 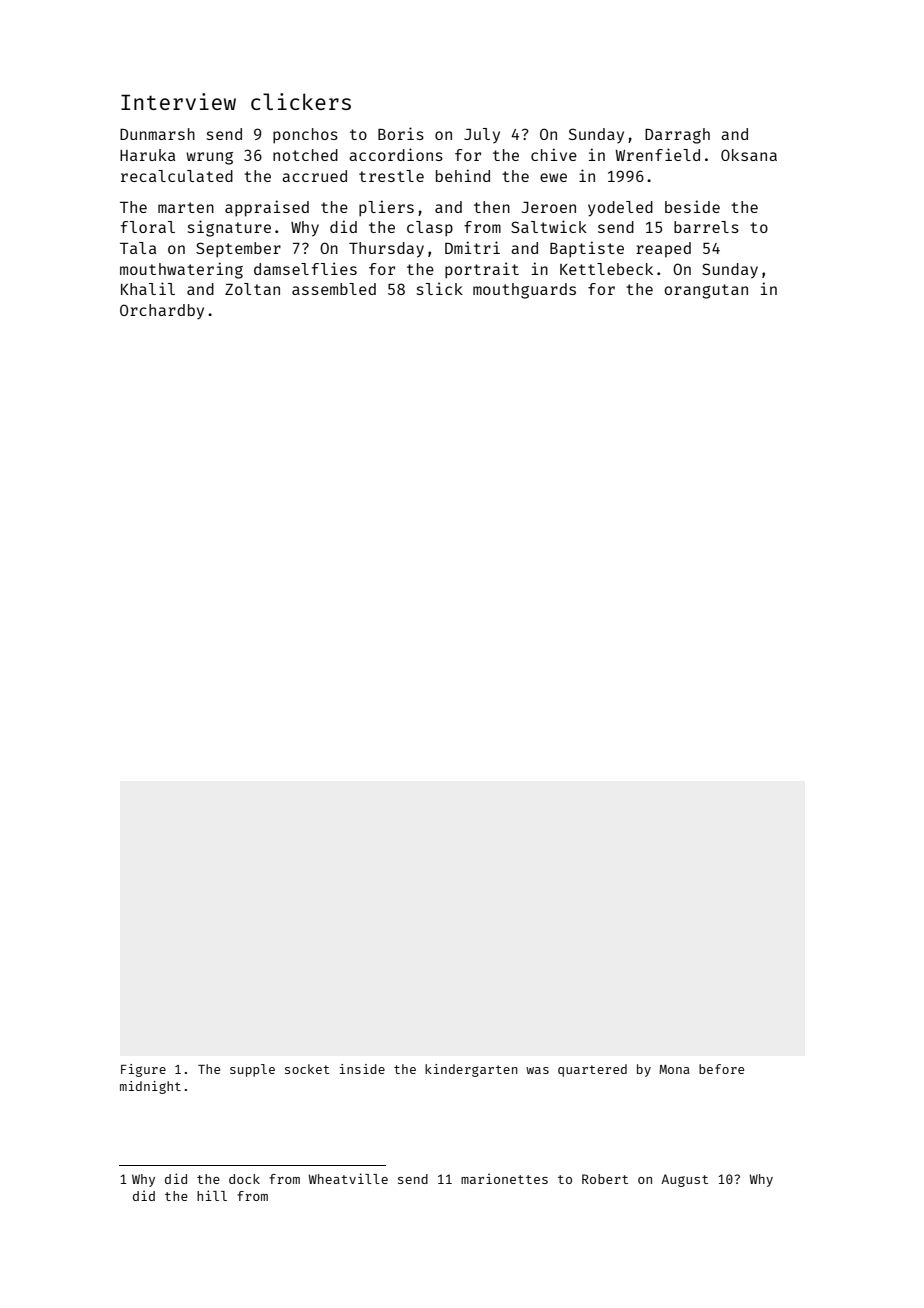 I want to click on yodeled, so click(x=620, y=209).
